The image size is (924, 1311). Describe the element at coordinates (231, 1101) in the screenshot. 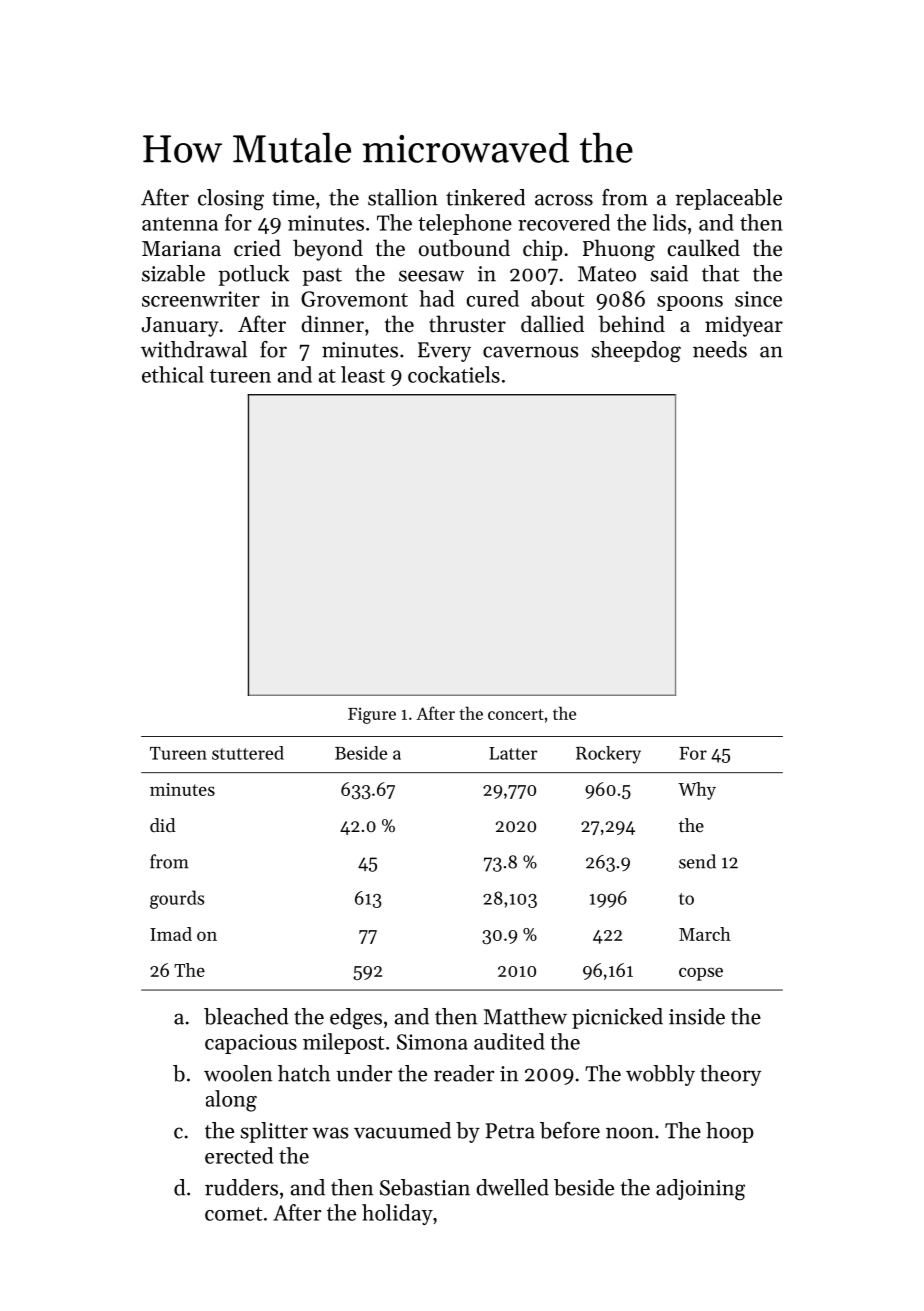

I see `along` at that location.
